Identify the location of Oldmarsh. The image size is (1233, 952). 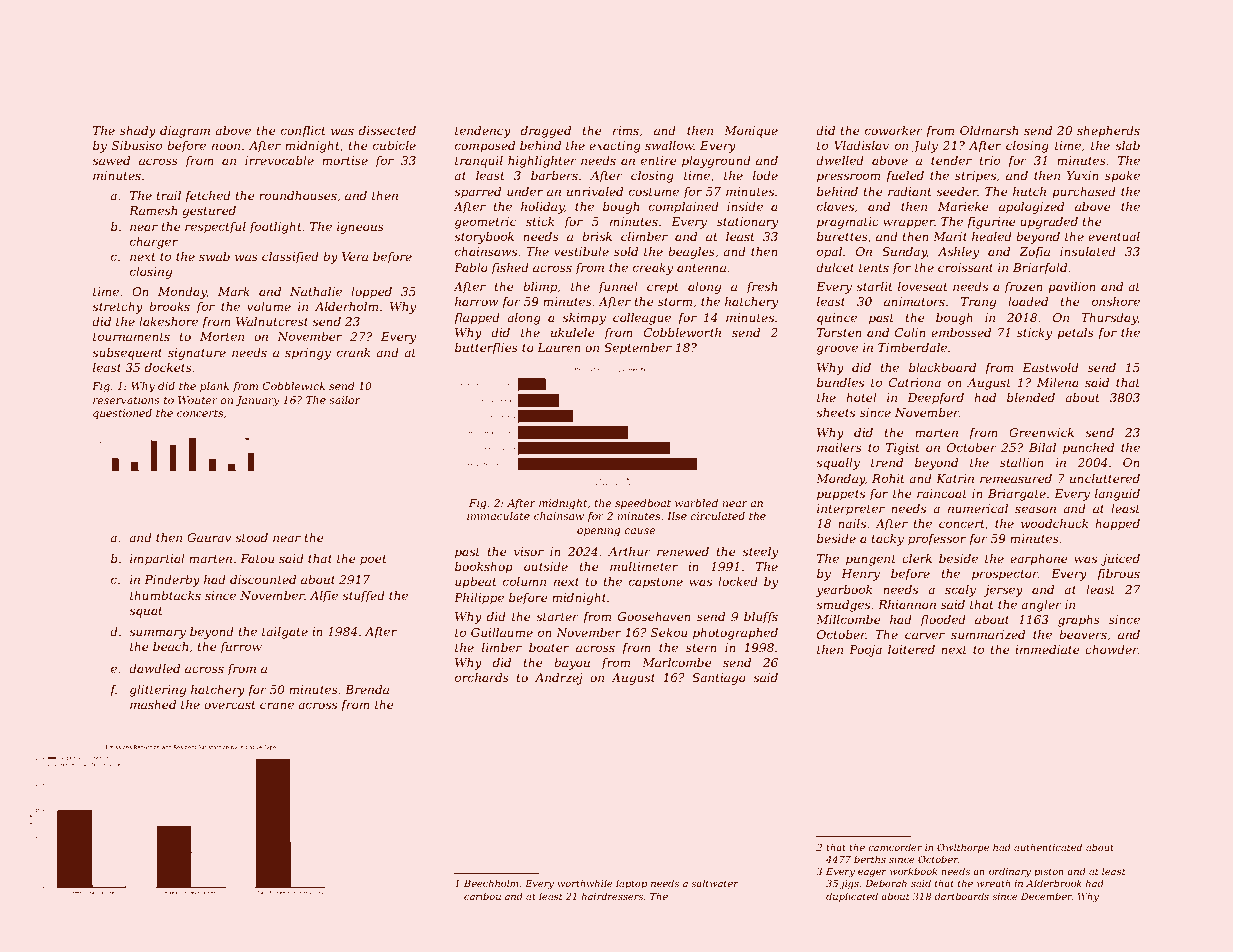
(989, 130).
